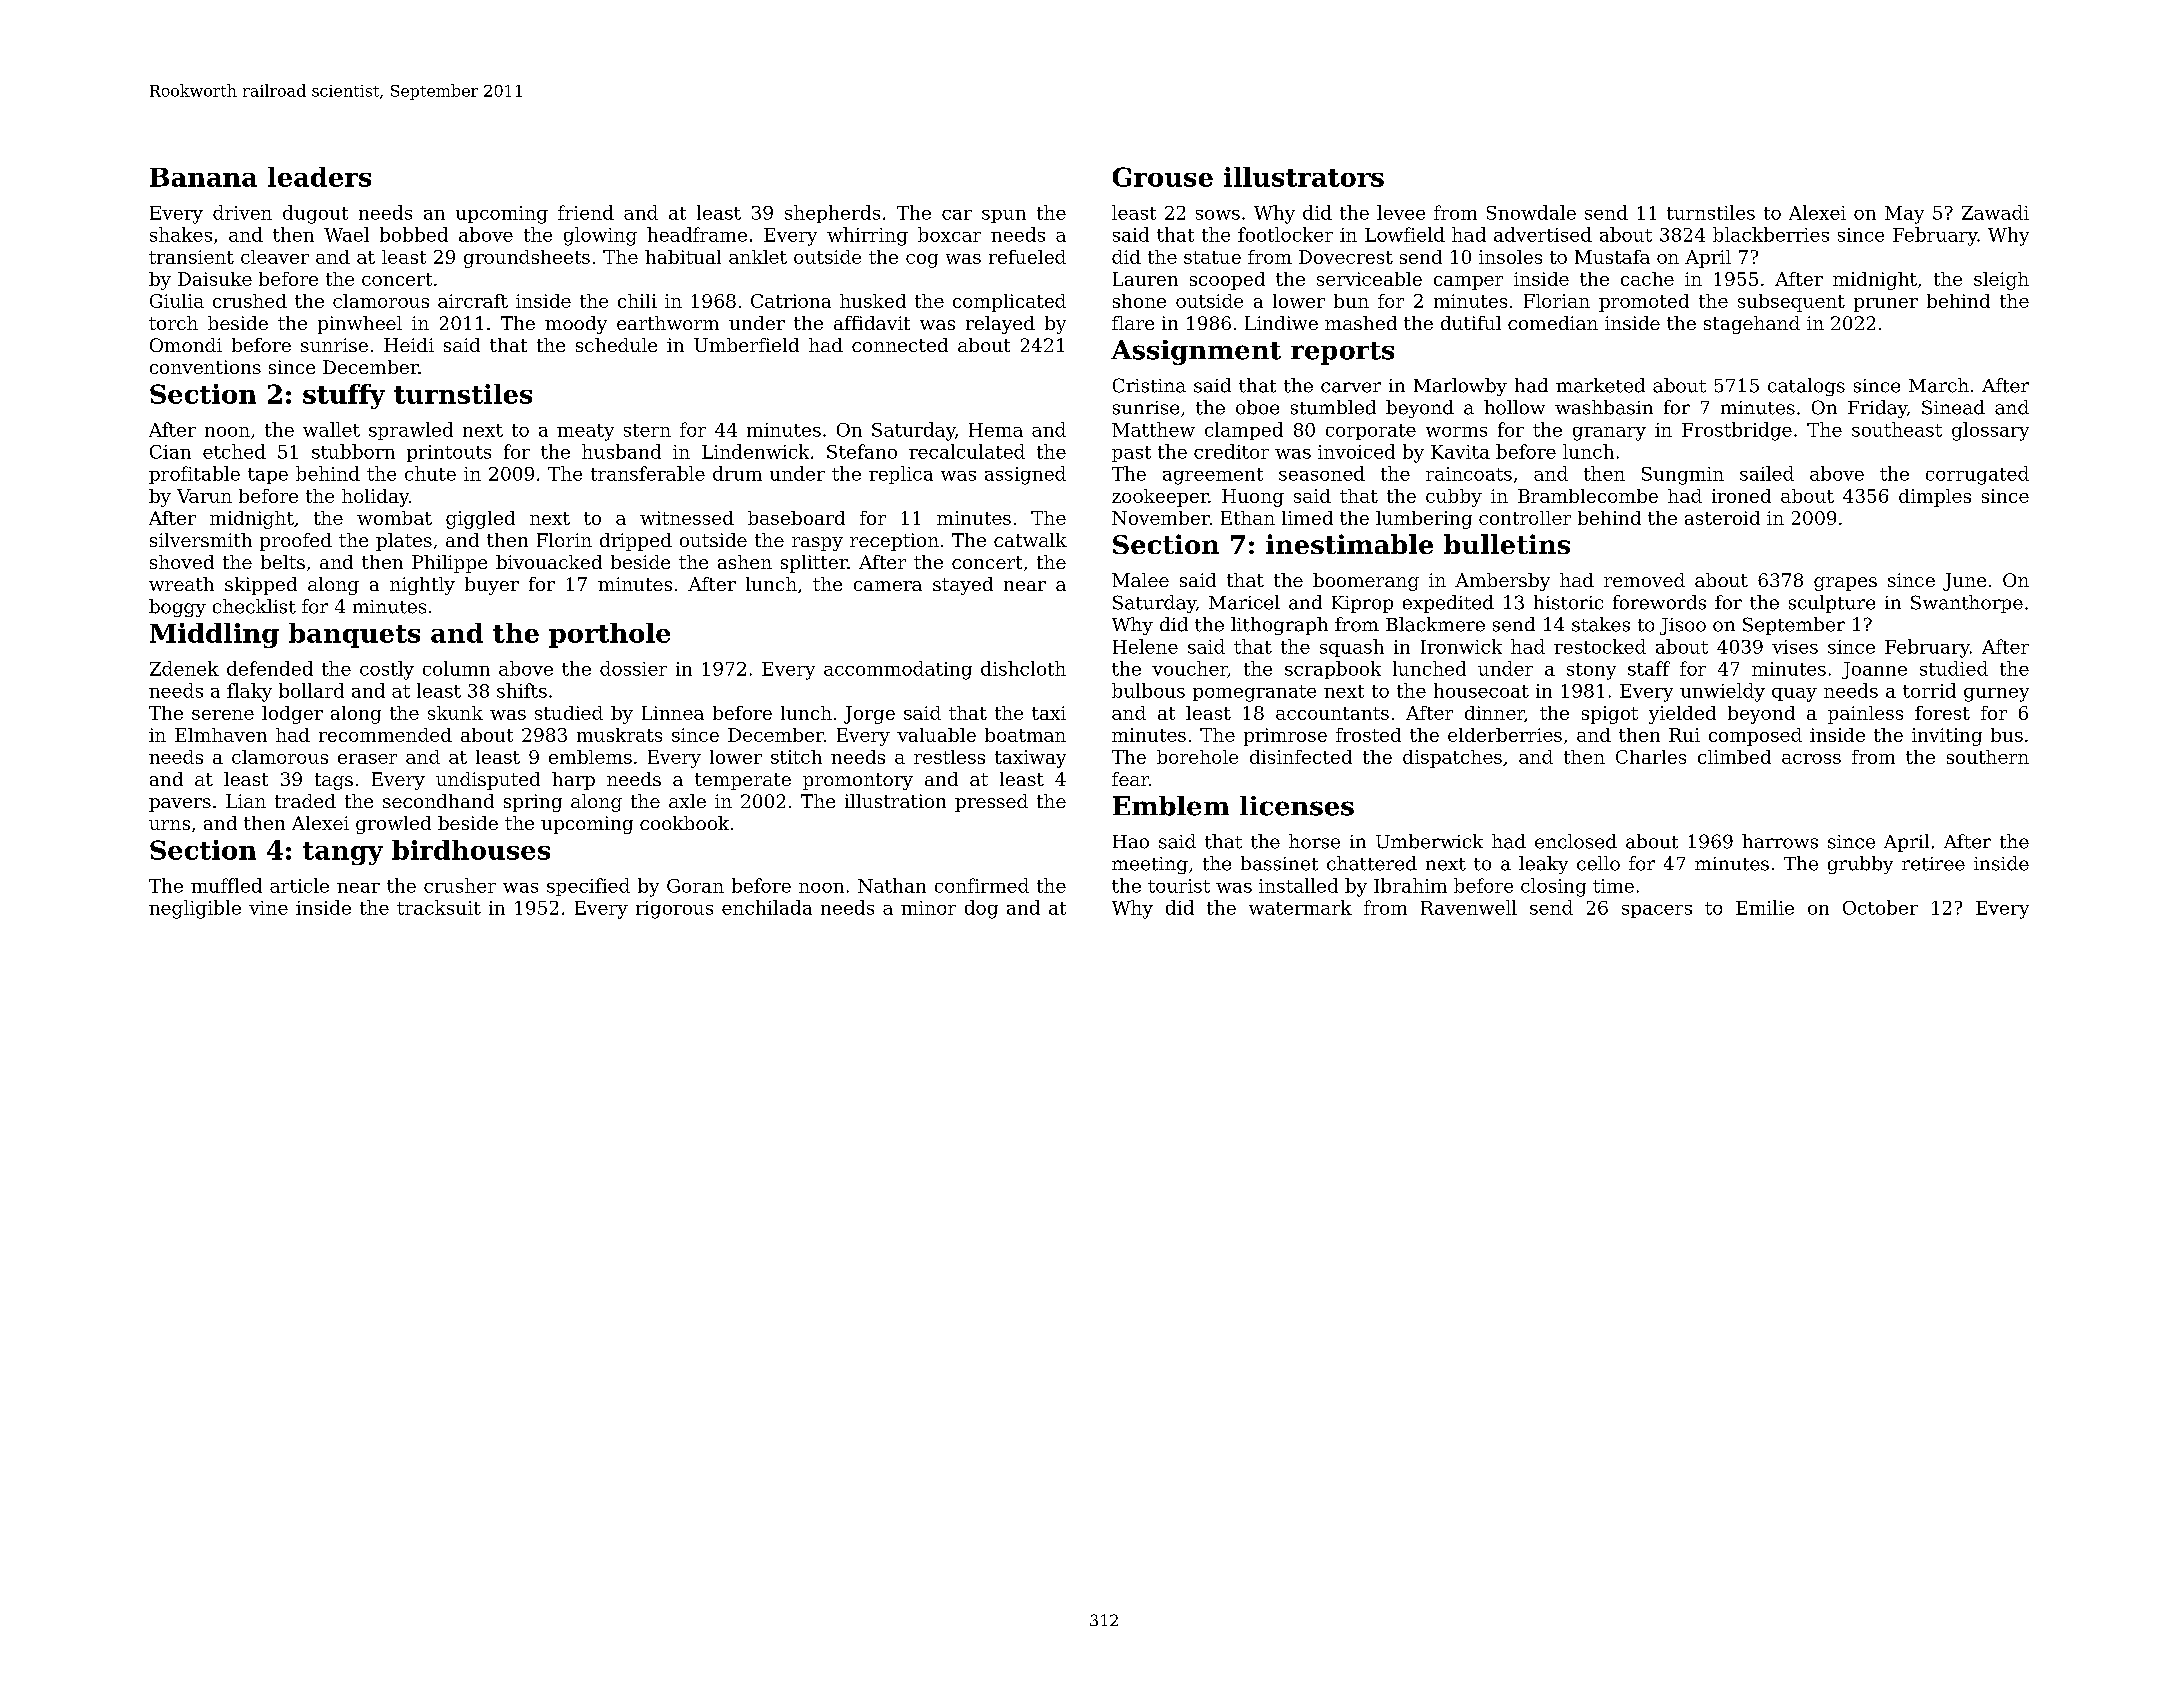 This screenshot has height=1683, width=2178. I want to click on sows, so click(1218, 215).
